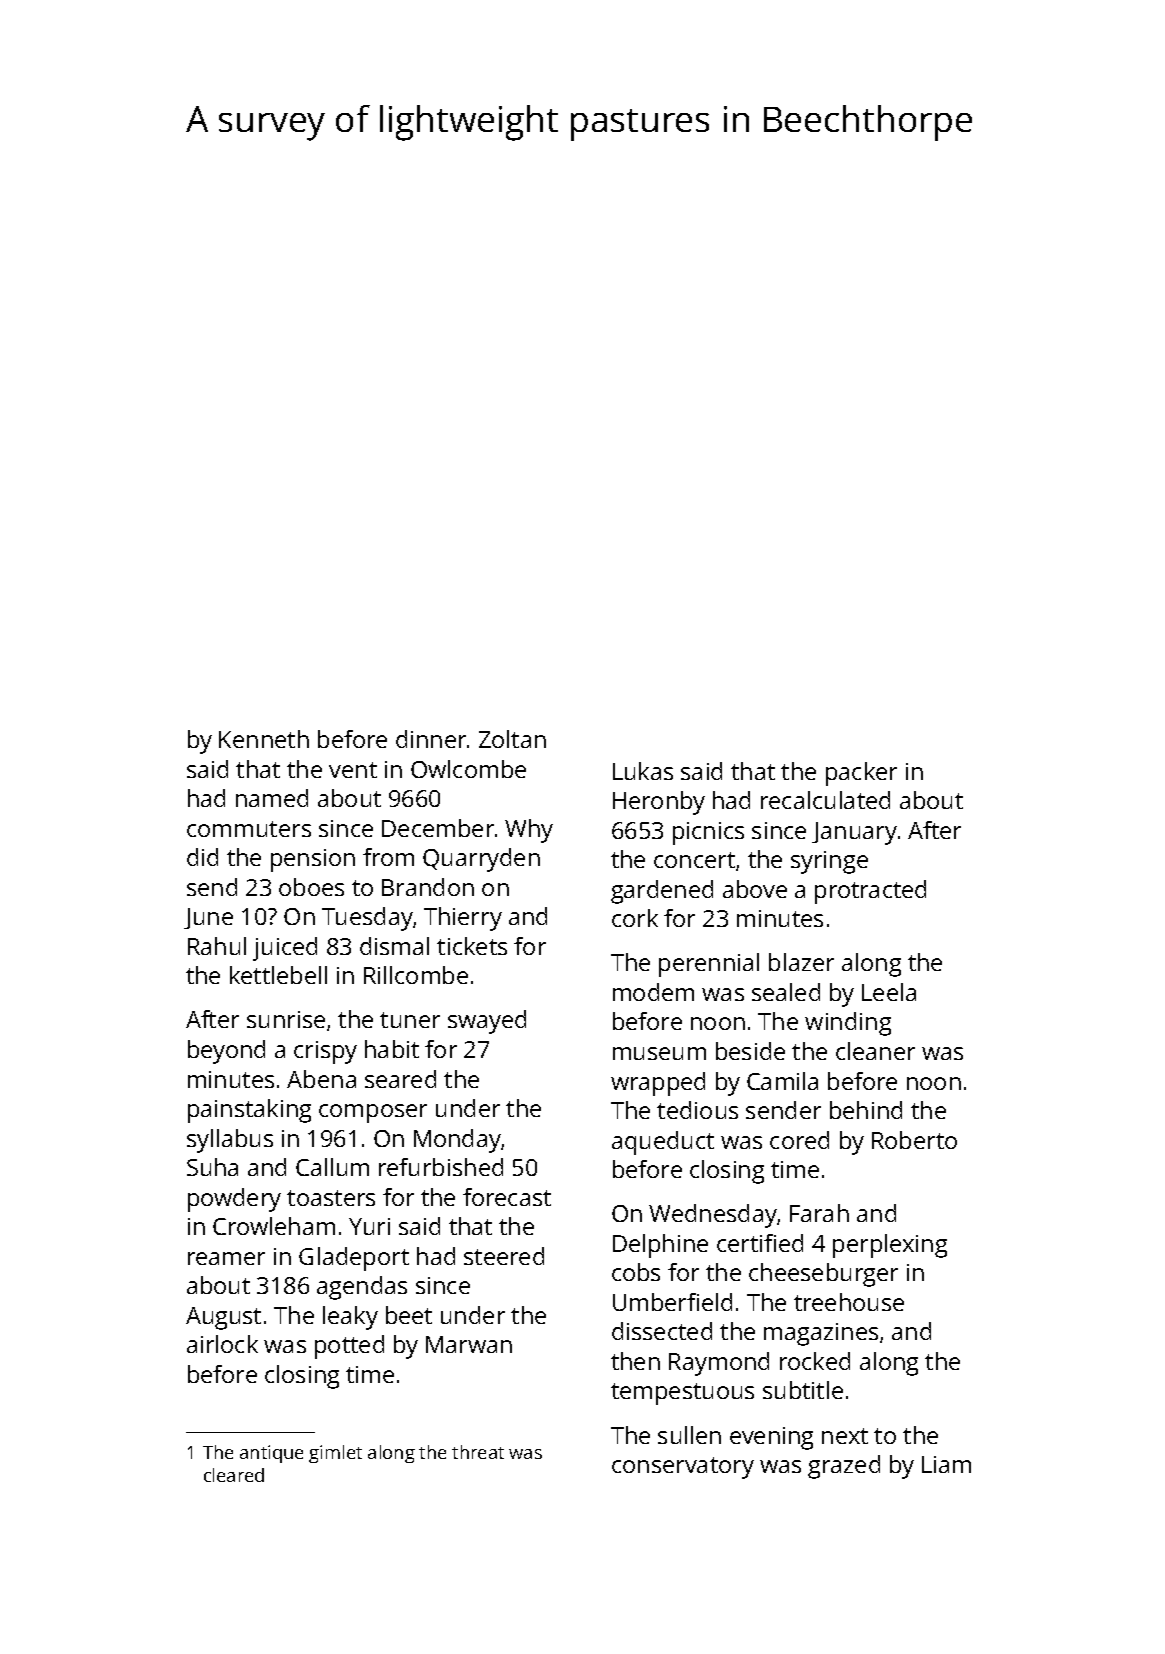 This screenshot has height=1654, width=1165. What do you see at coordinates (643, 771) in the screenshot?
I see `Lukas` at bounding box center [643, 771].
